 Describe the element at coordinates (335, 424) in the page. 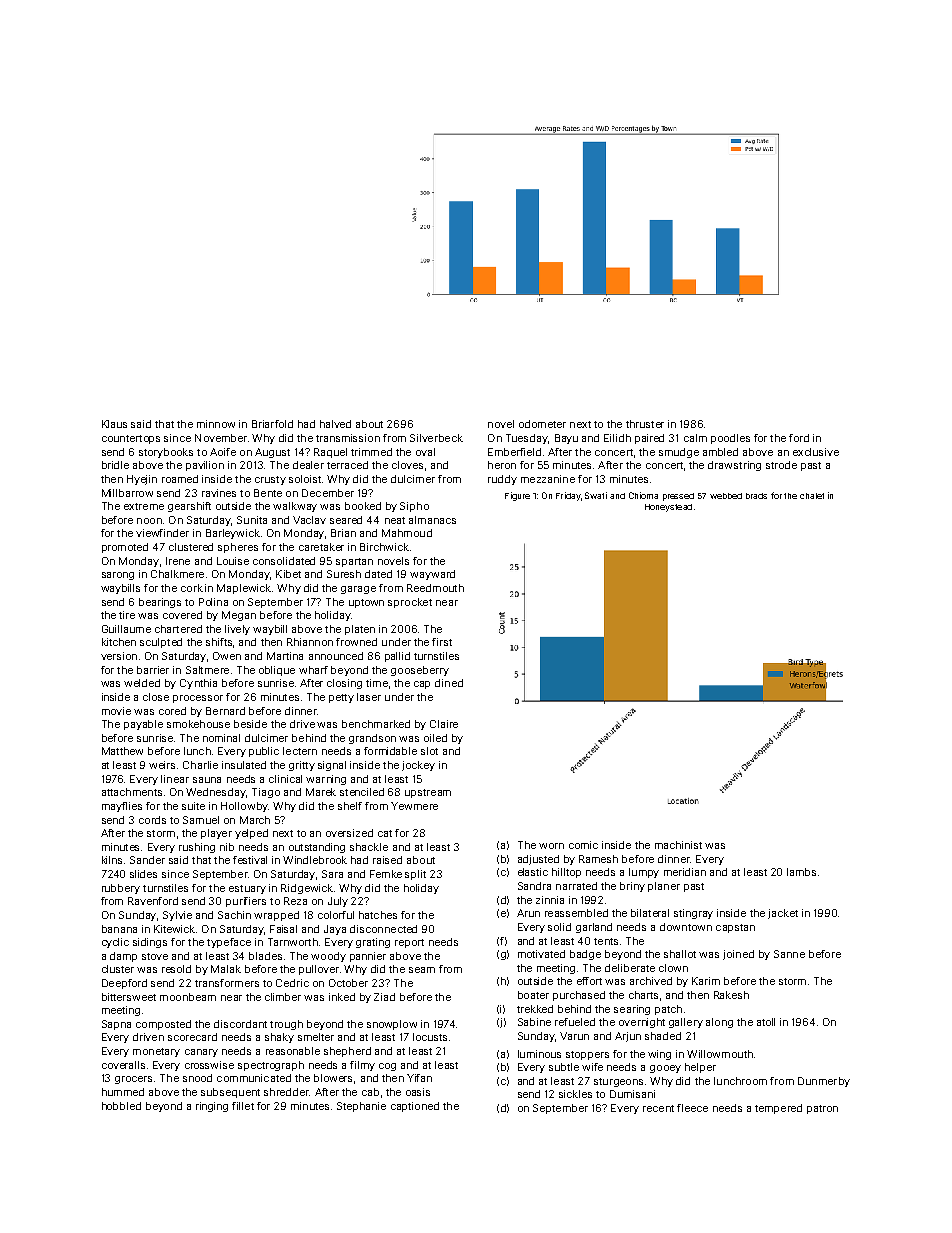

I see `halved` at that location.
